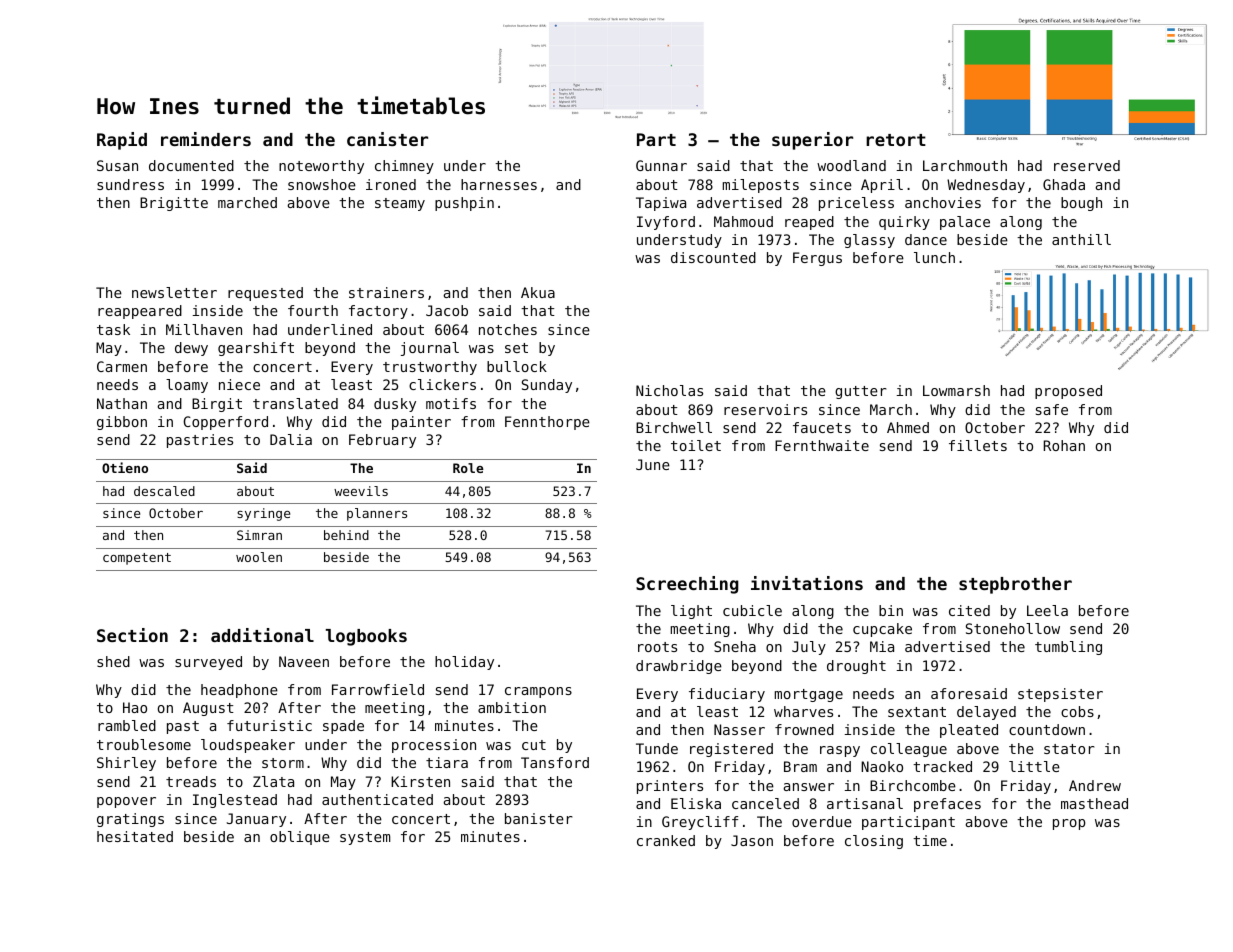 The height and width of the image is (952, 1233). Describe the element at coordinates (687, 585) in the image. I see `Screeching` at that location.
